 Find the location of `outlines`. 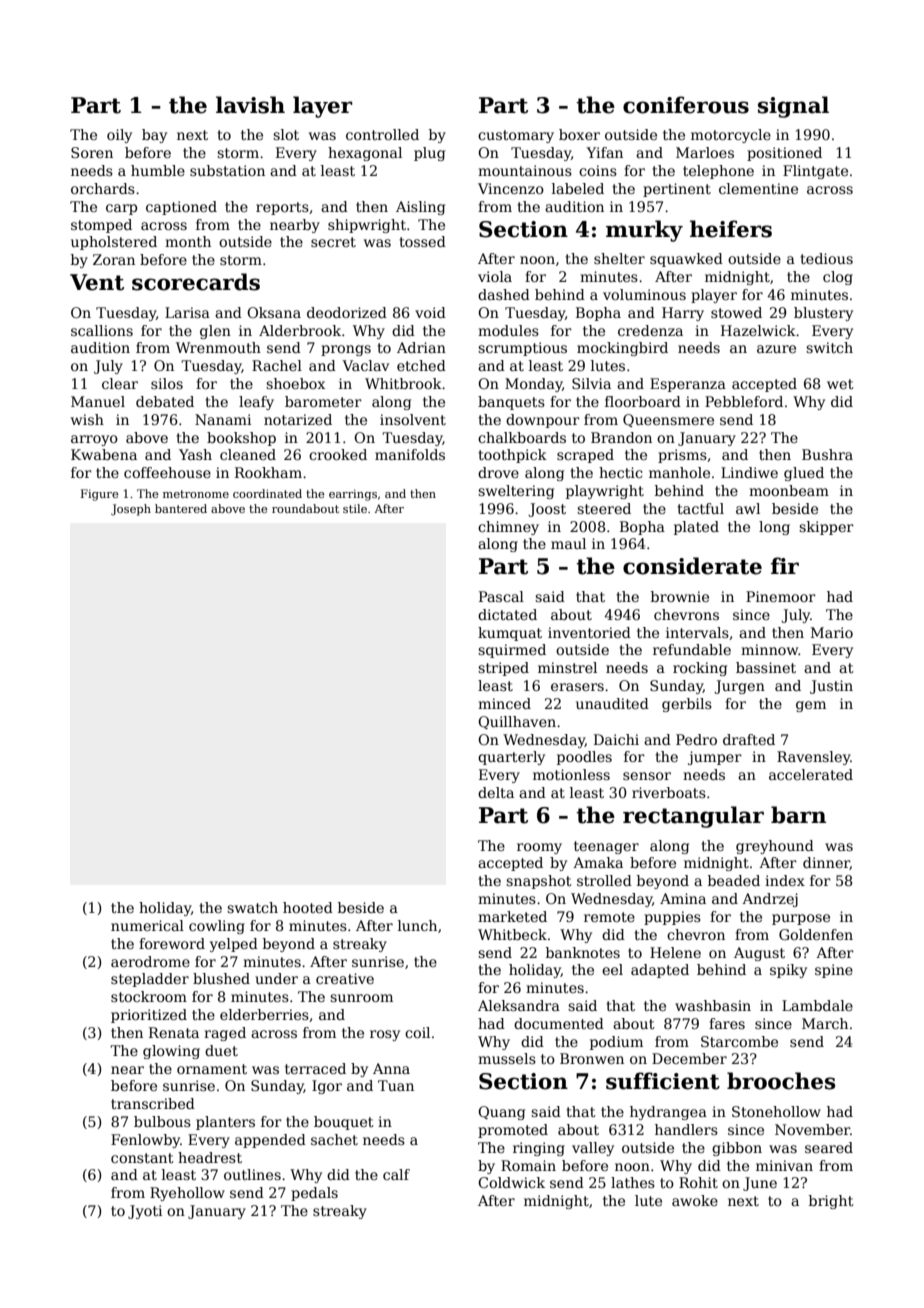

outlines is located at coordinates (252, 1174).
